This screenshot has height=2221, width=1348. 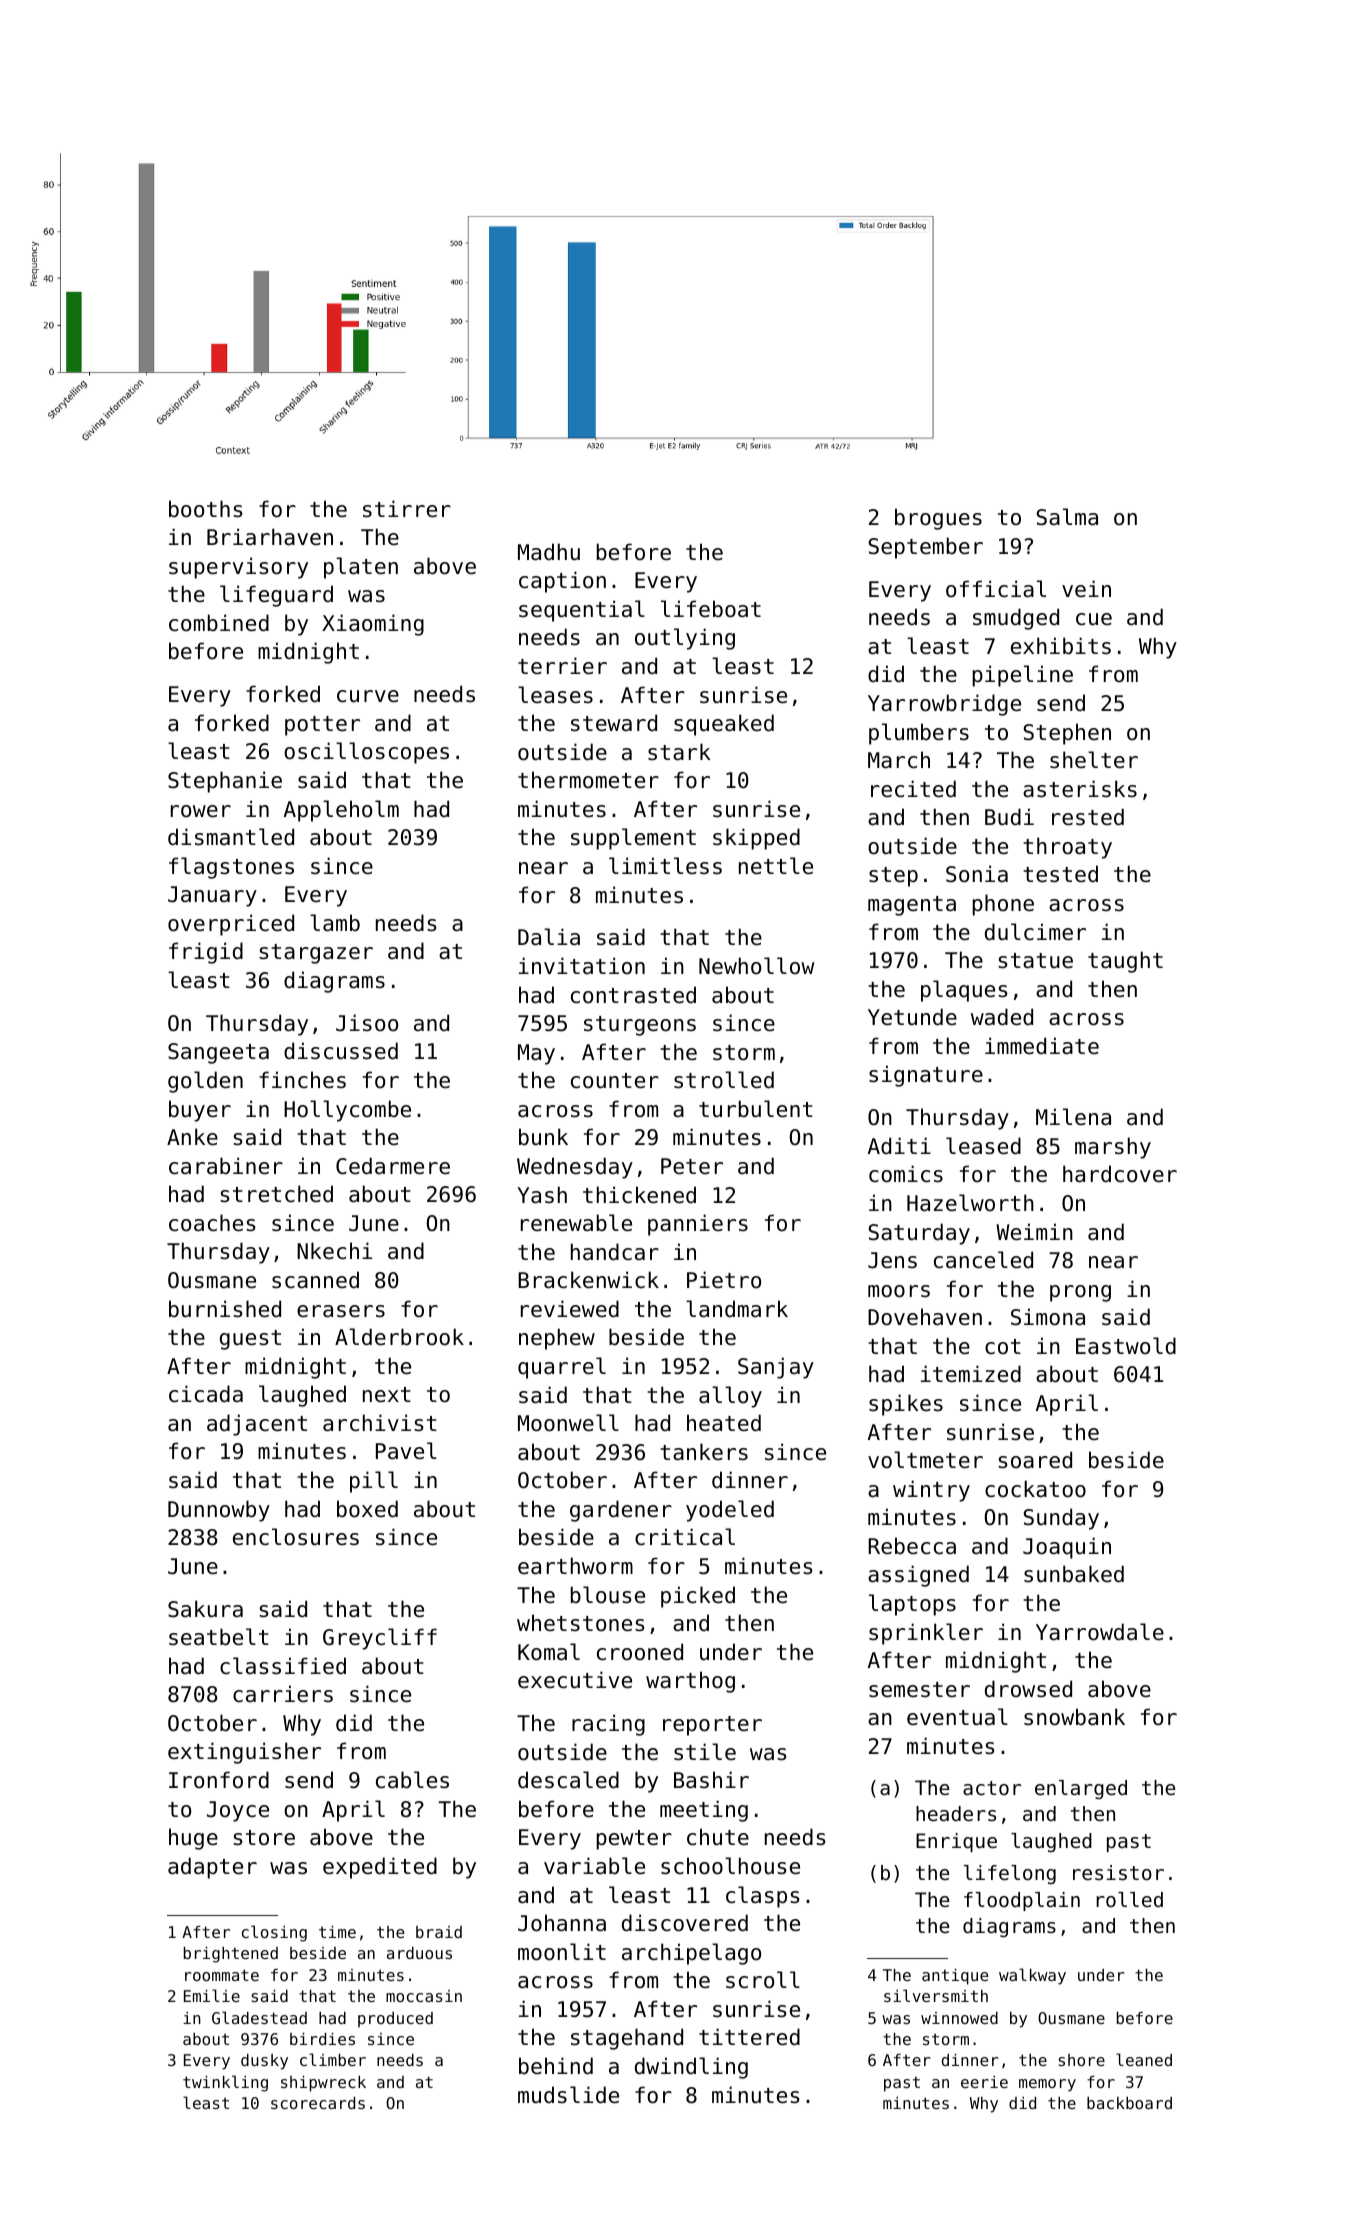 What do you see at coordinates (938, 519) in the screenshot?
I see `brogues` at bounding box center [938, 519].
